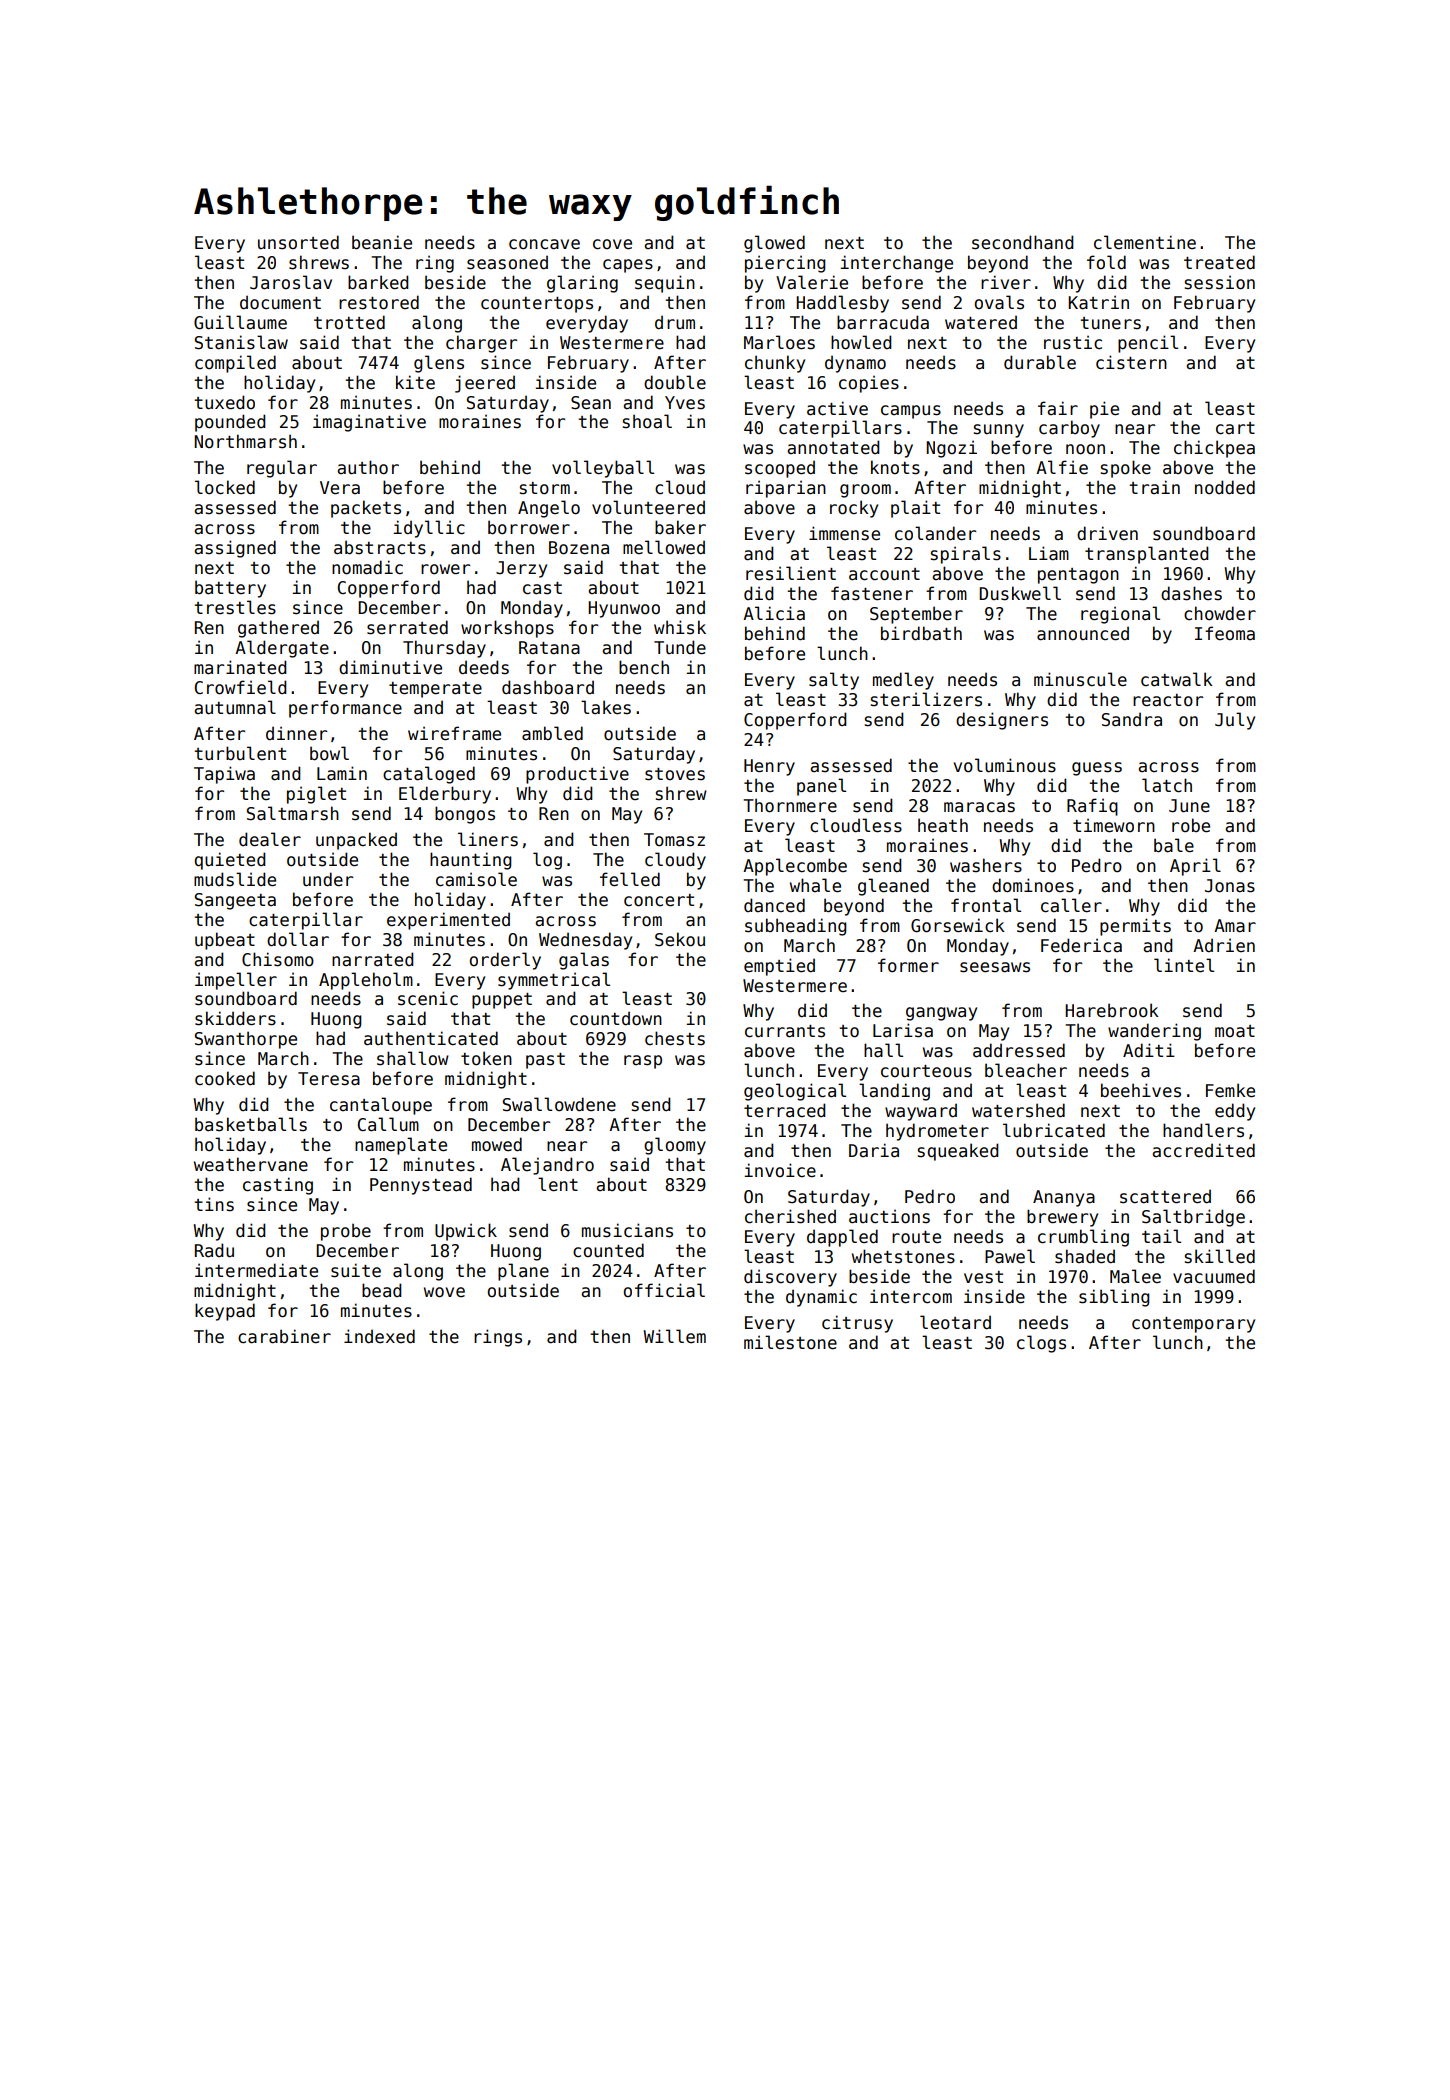  What do you see at coordinates (544, 244) in the screenshot?
I see `concave` at bounding box center [544, 244].
